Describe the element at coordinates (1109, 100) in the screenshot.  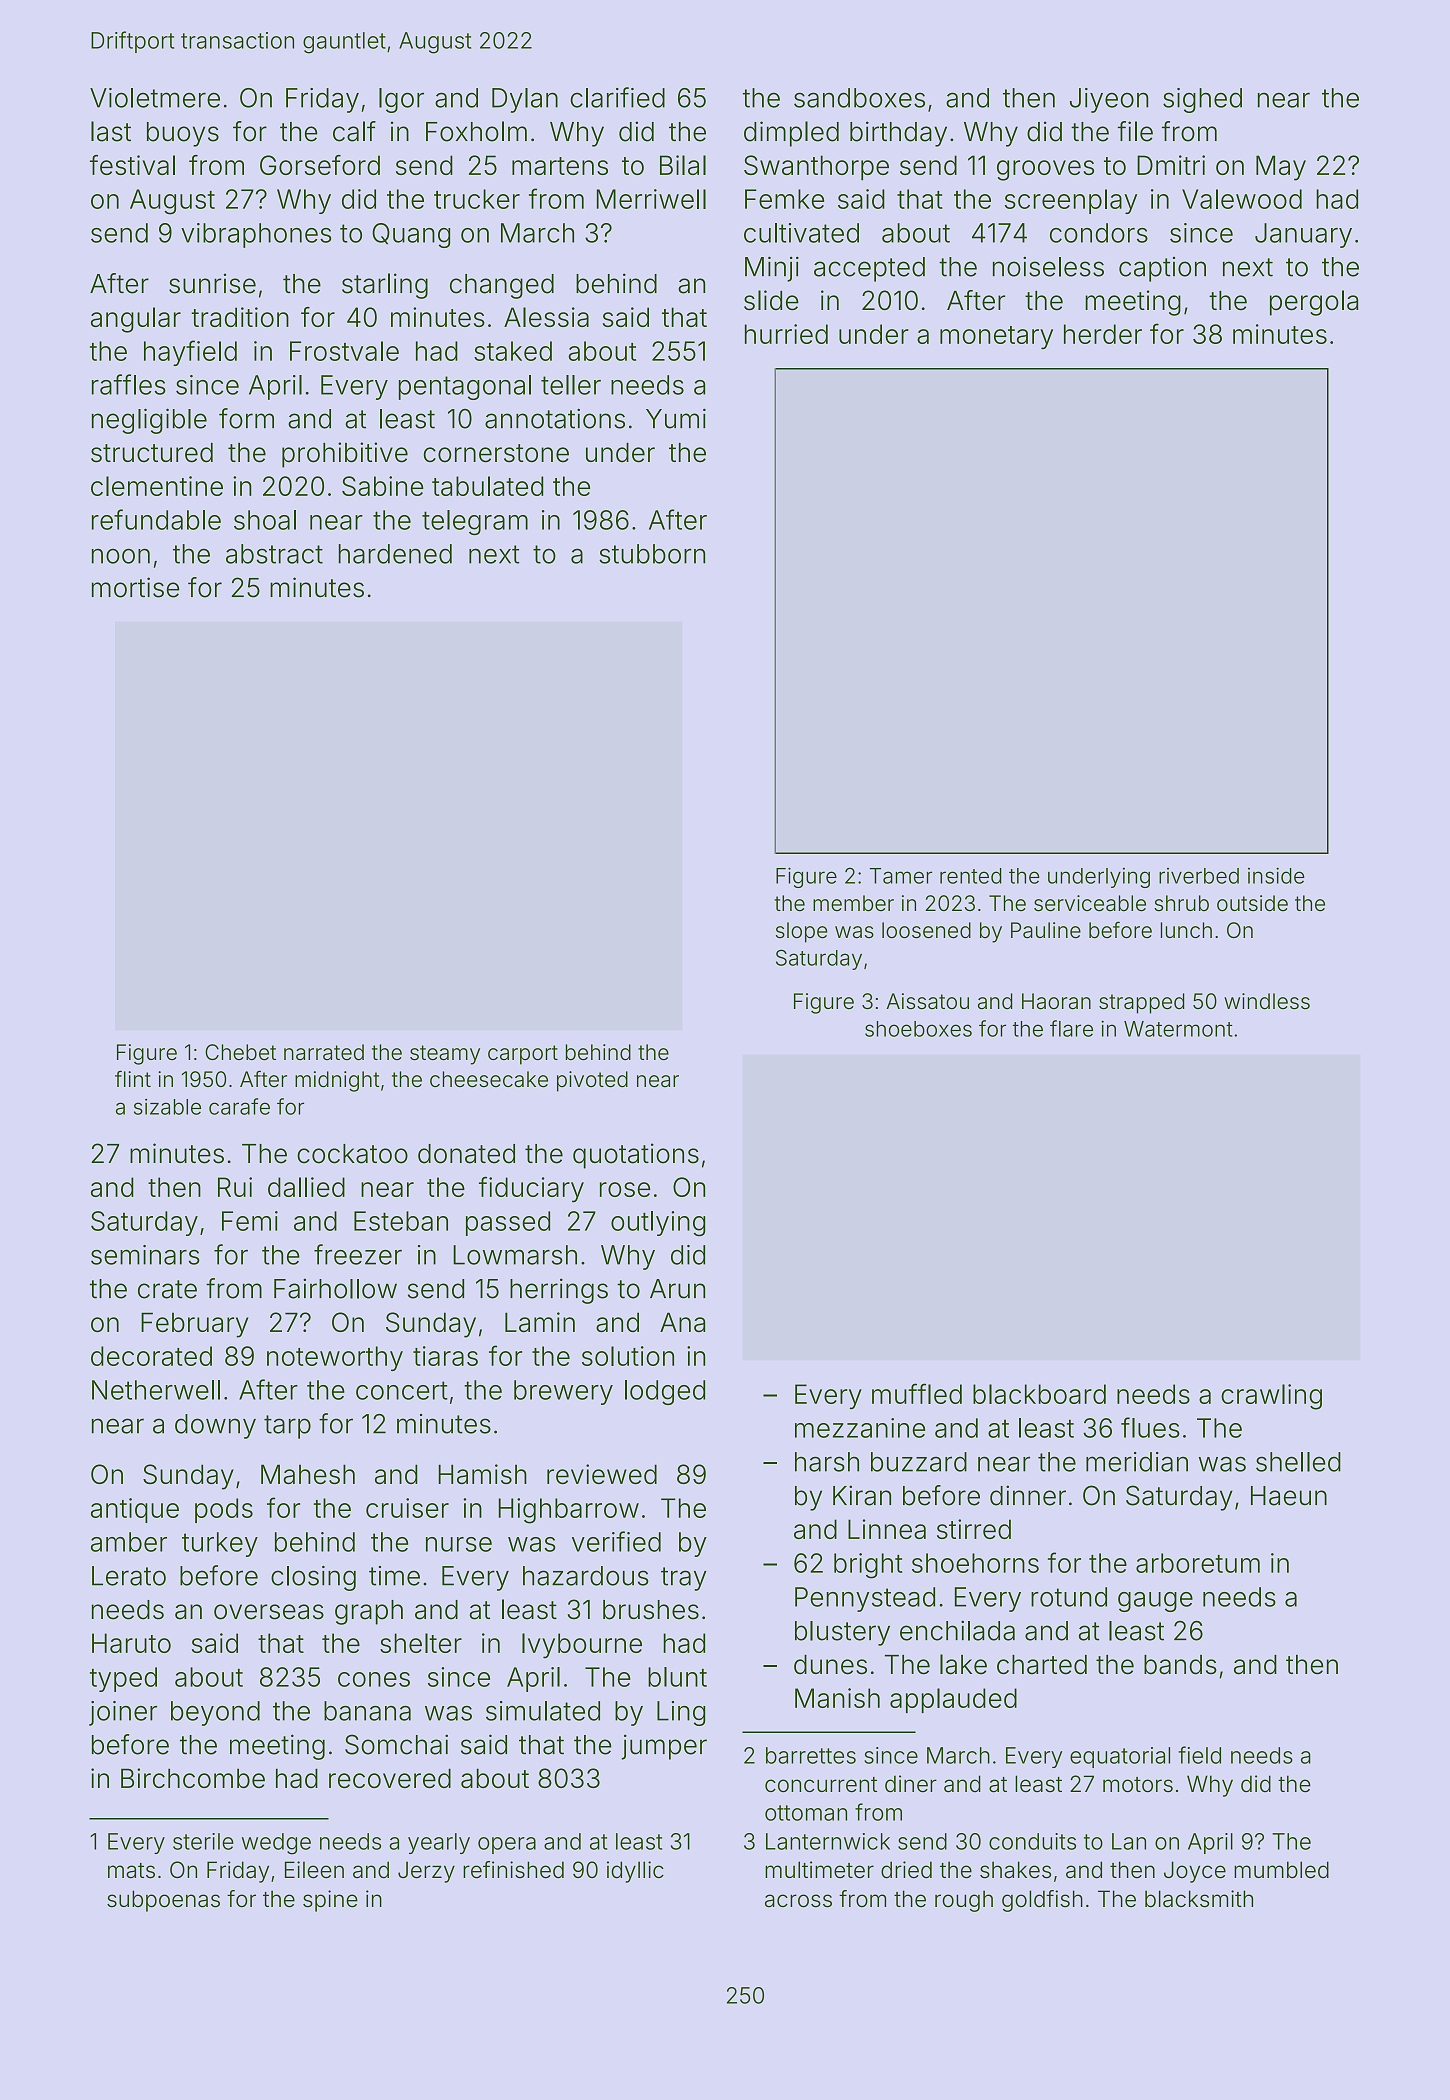
I see `Jiyeon` at that location.
